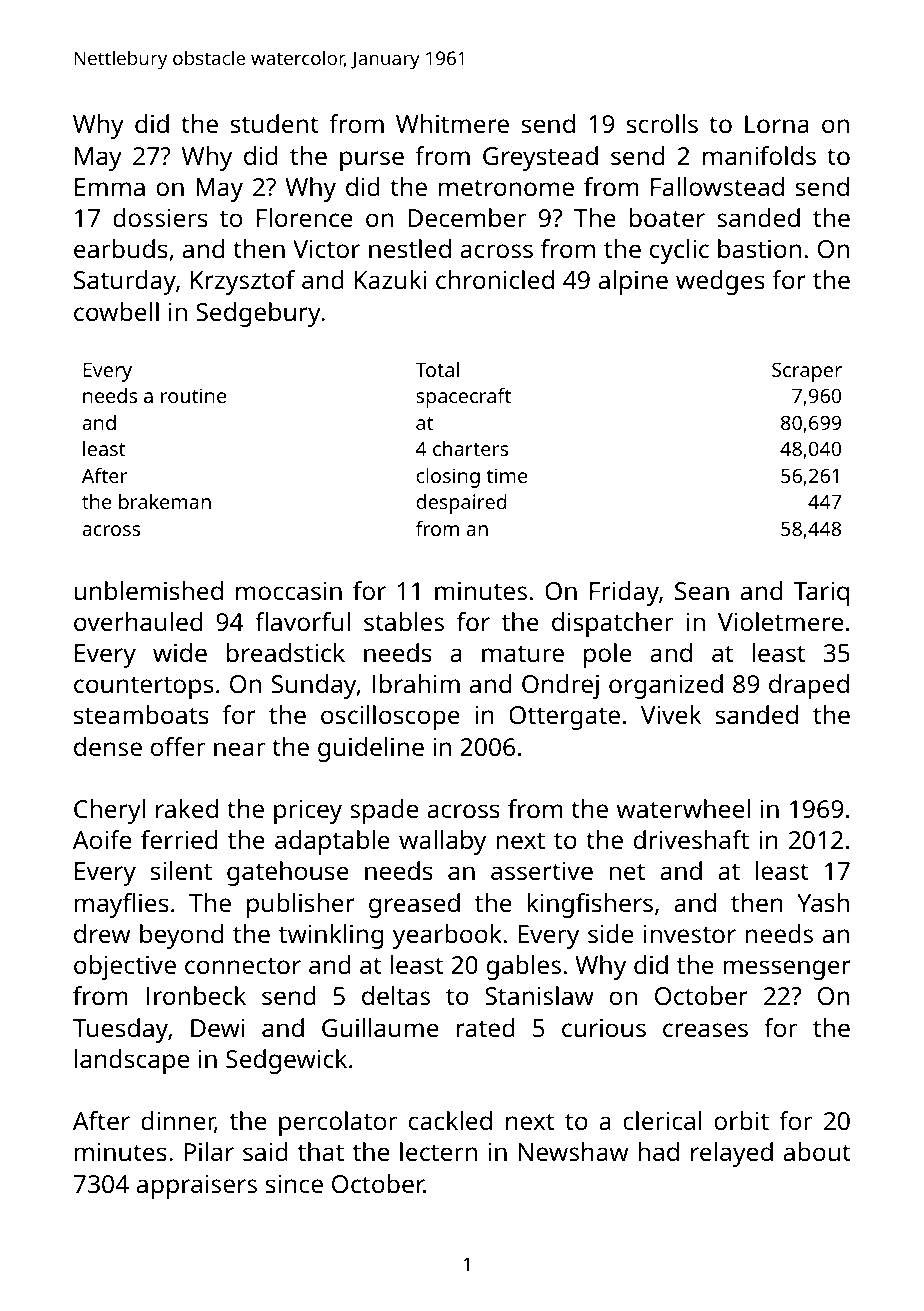  Describe the element at coordinates (275, 123) in the screenshot. I see `student` at that location.
